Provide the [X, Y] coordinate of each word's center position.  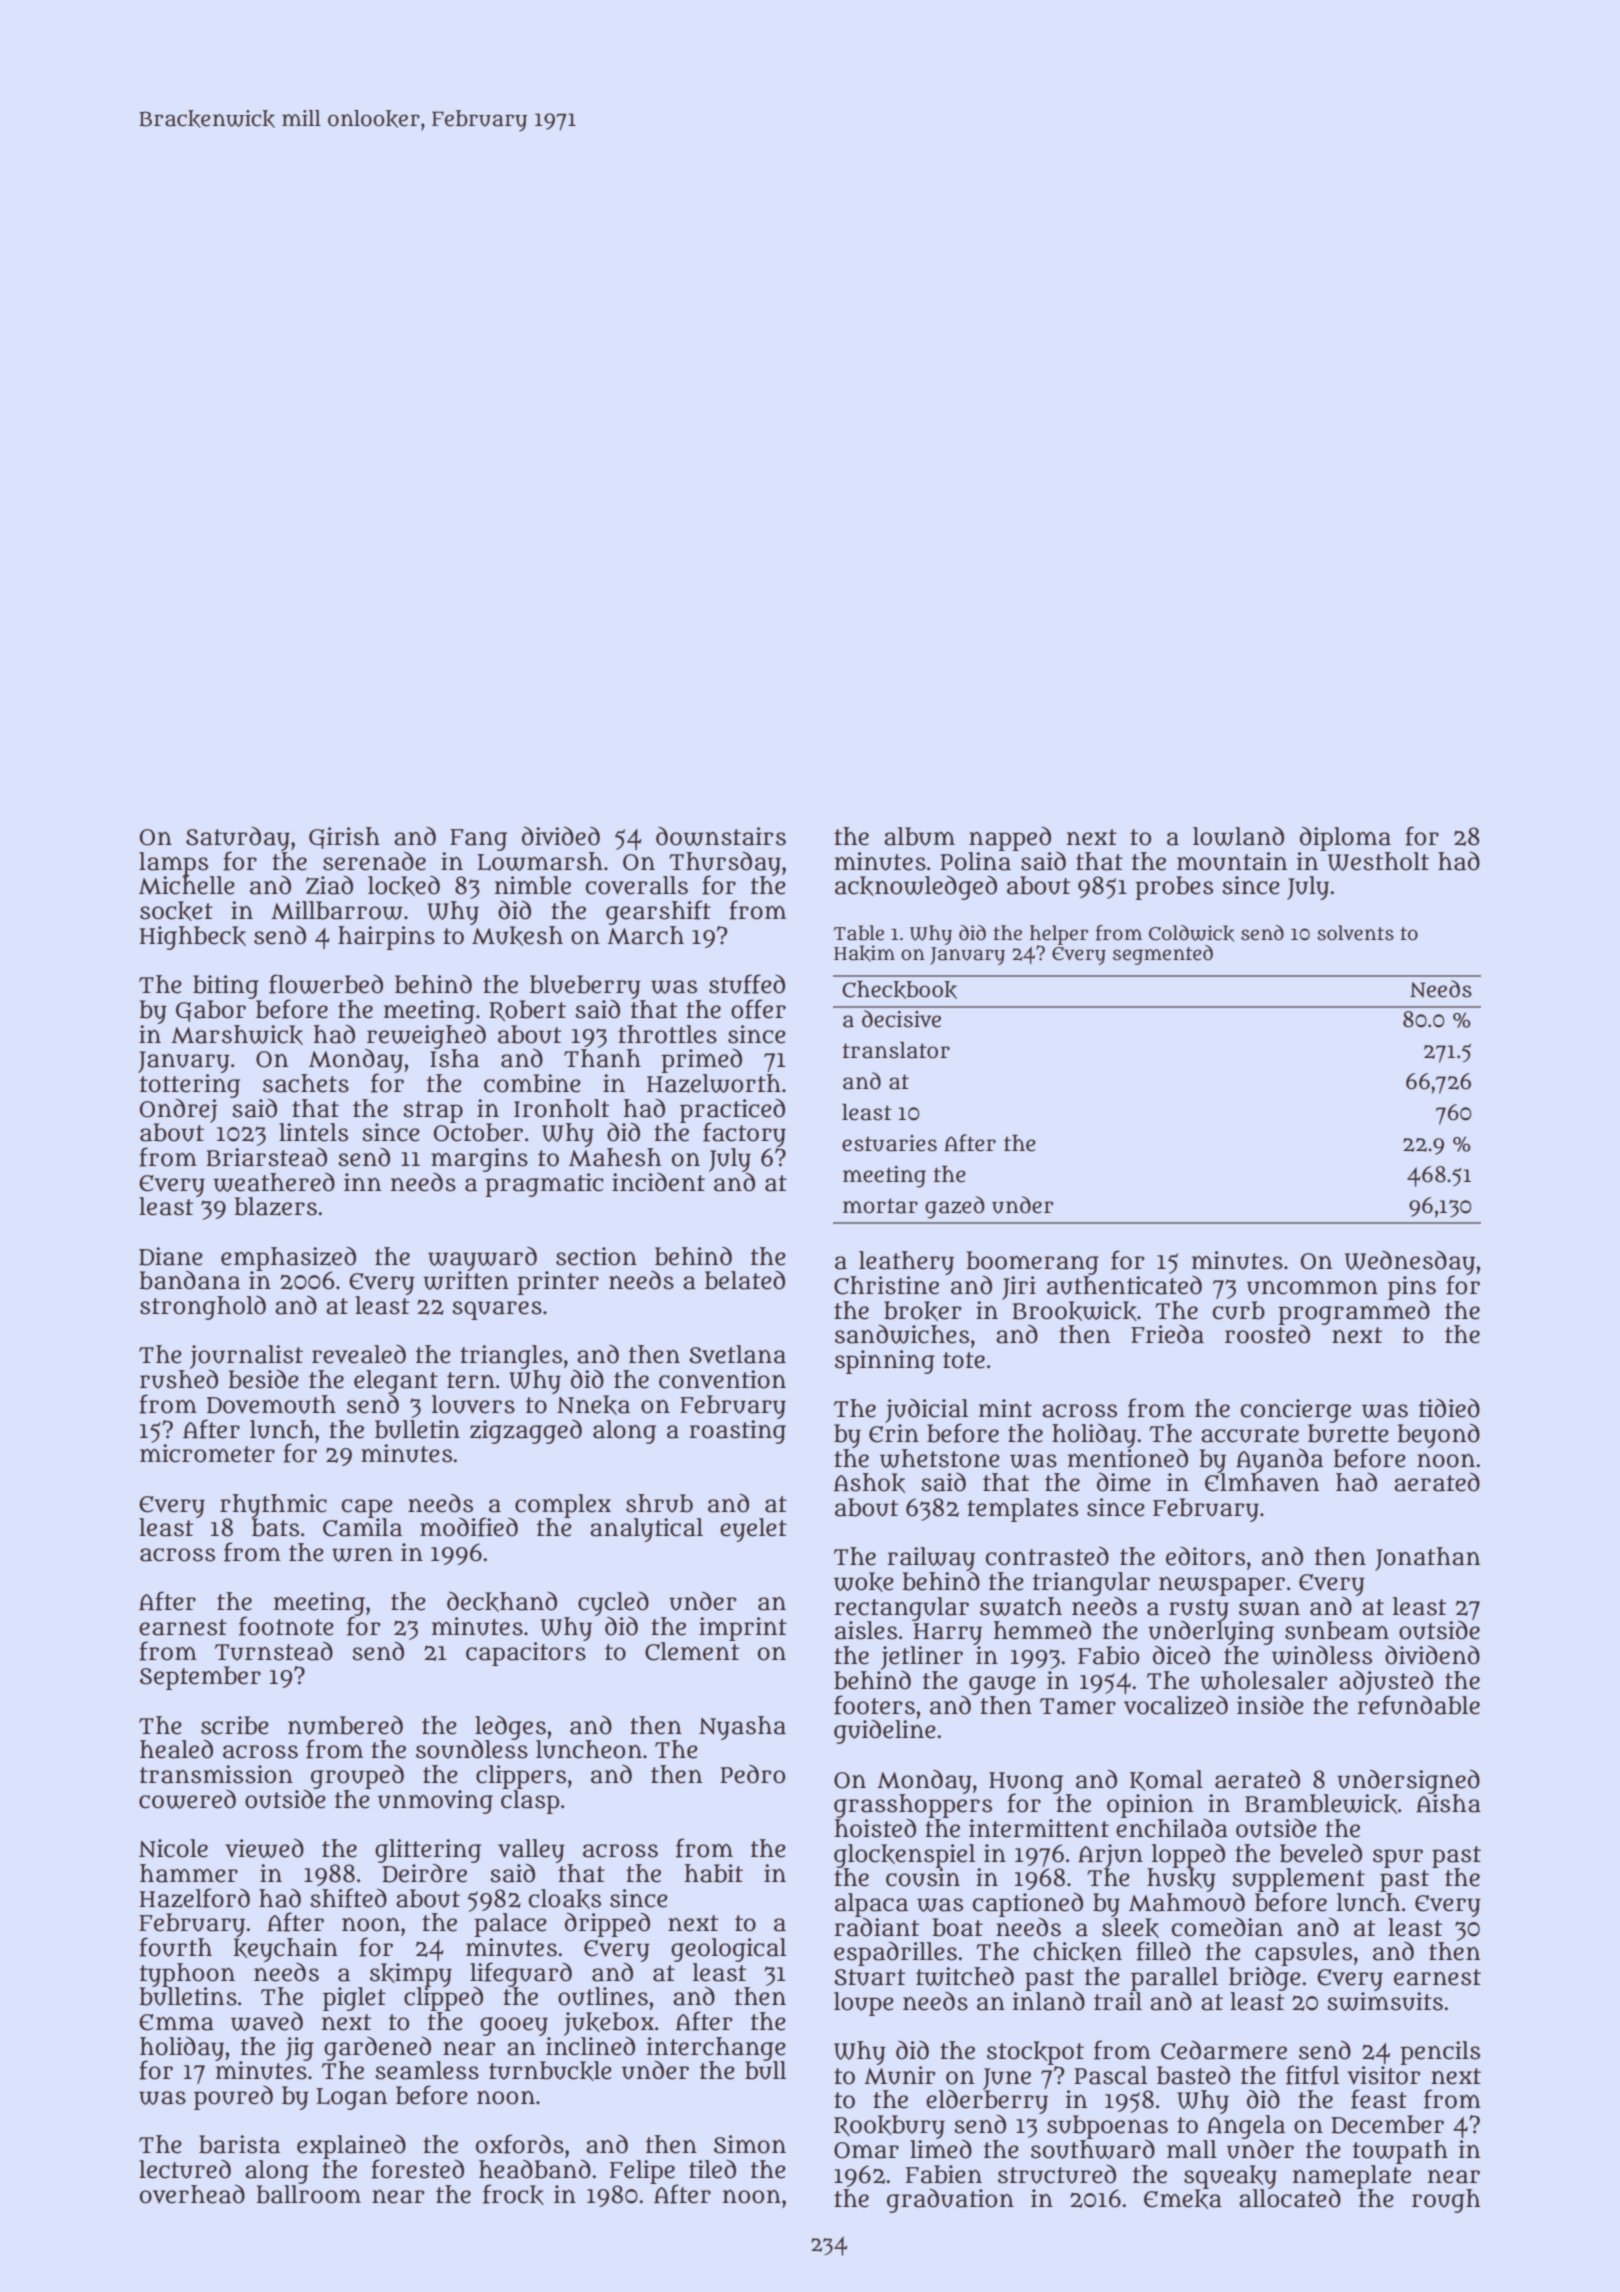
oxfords [520, 2144]
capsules [1303, 1954]
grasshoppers [913, 1806]
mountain [1232, 861]
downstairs [721, 836]
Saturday [238, 839]
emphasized [288, 1259]
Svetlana [737, 1354]
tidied [1449, 1408]
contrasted [1047, 1556]
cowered [187, 1799]
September [200, 1678]
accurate [1250, 1434]
